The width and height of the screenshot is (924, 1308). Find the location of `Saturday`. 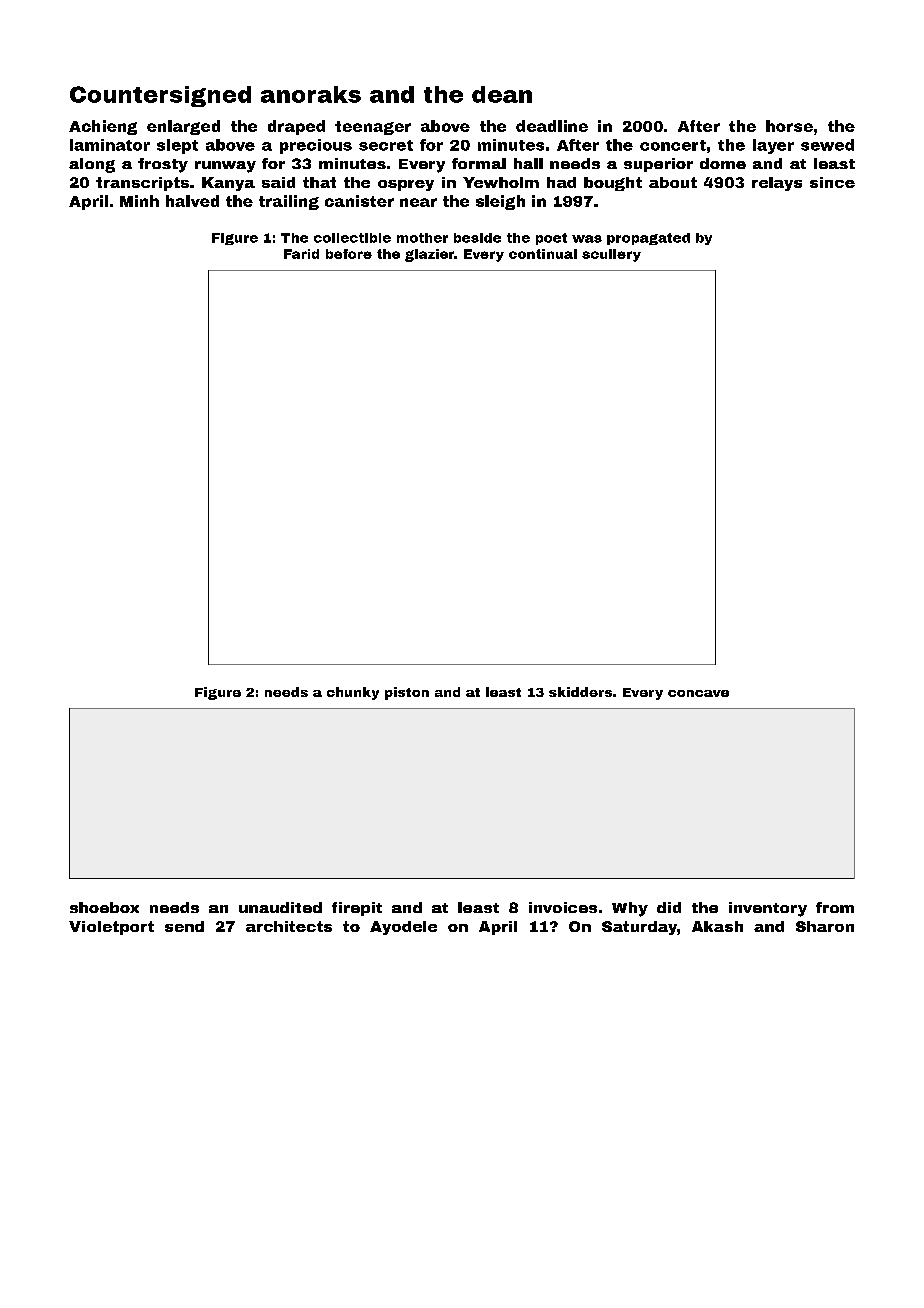

Saturday is located at coordinates (639, 928).
